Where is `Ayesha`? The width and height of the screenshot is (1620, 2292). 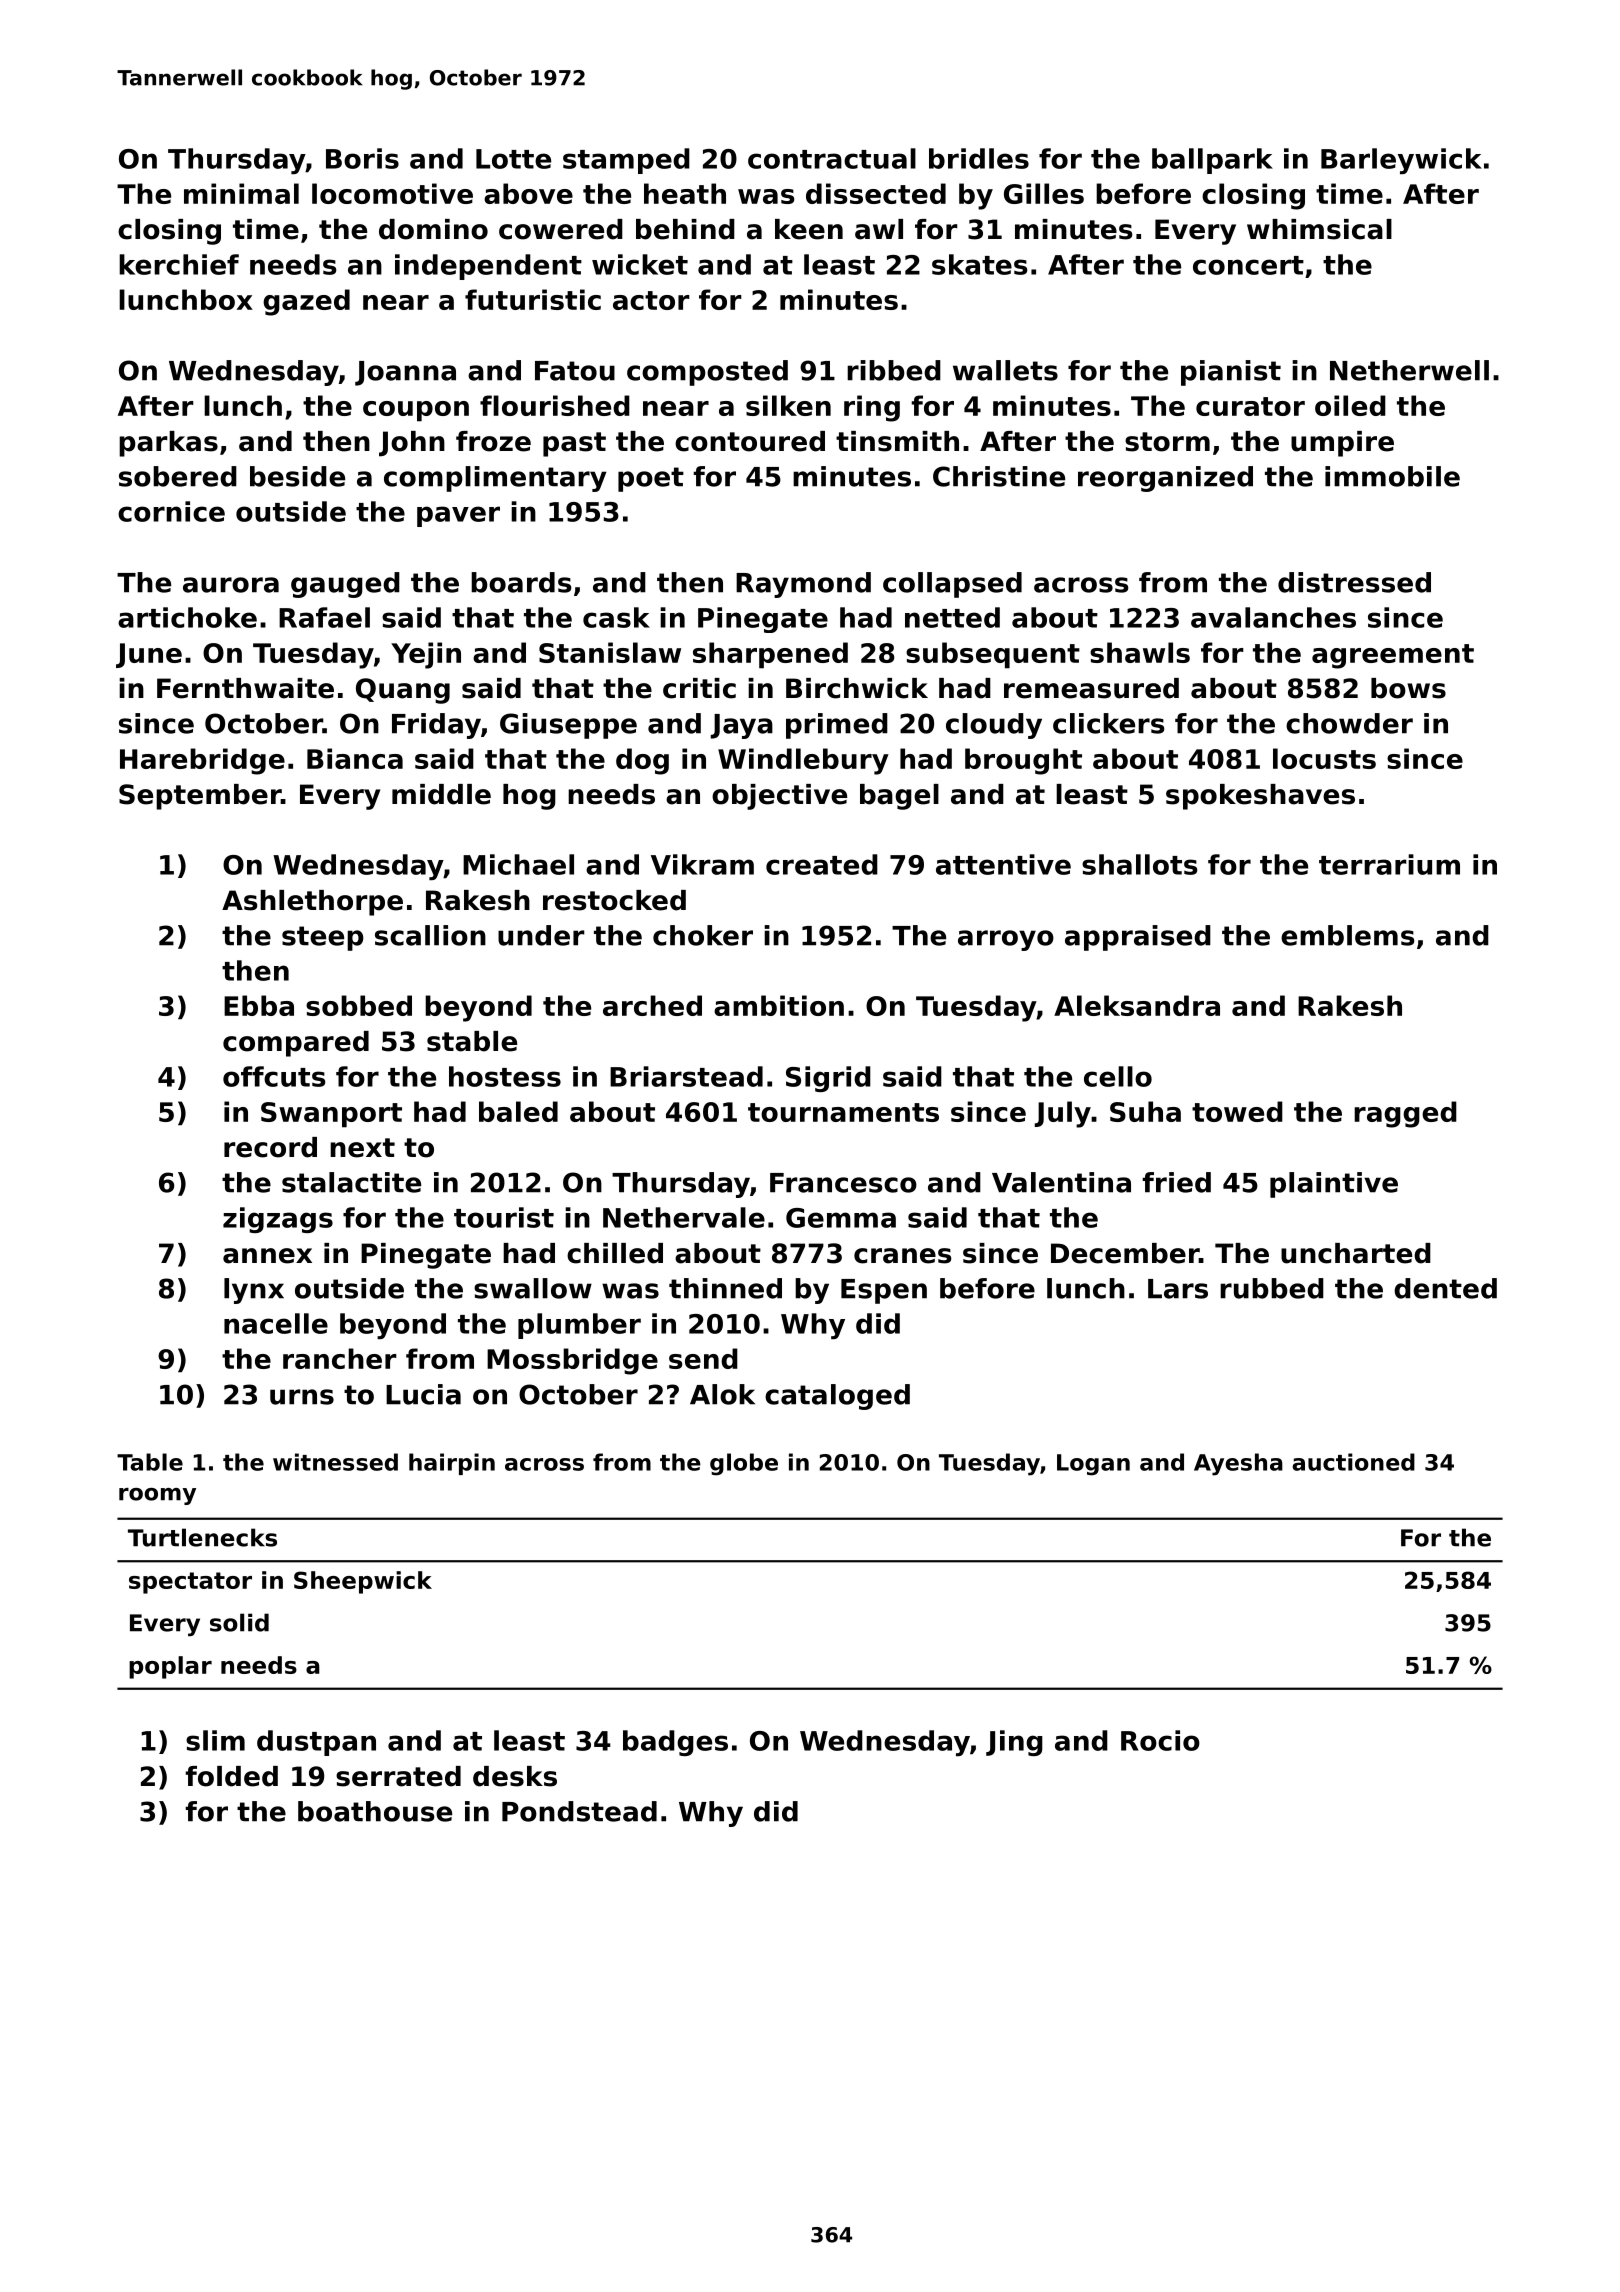 Ayesha is located at coordinates (1238, 1464).
